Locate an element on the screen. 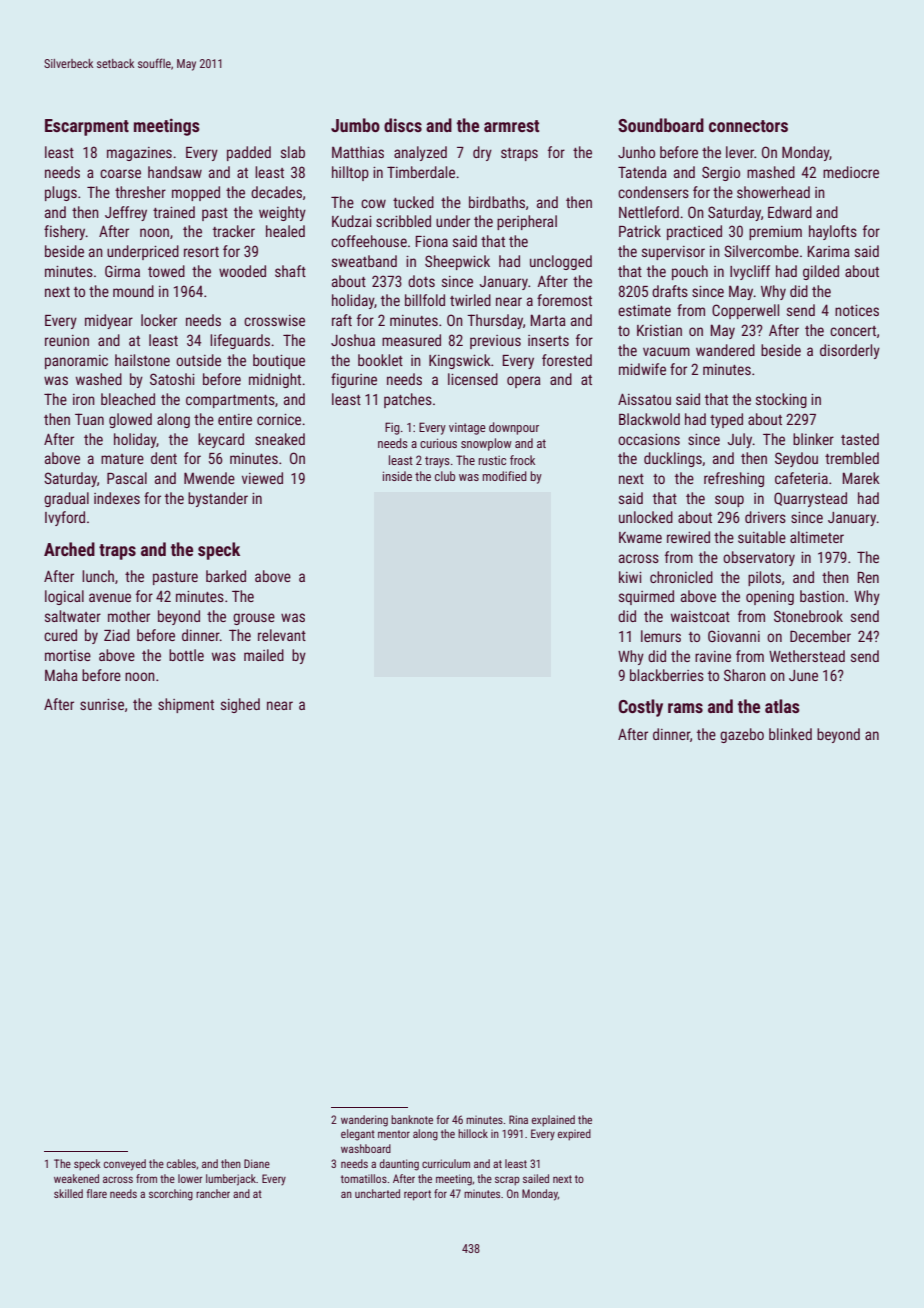 The image size is (924, 1308). Costly is located at coordinates (640, 708).
